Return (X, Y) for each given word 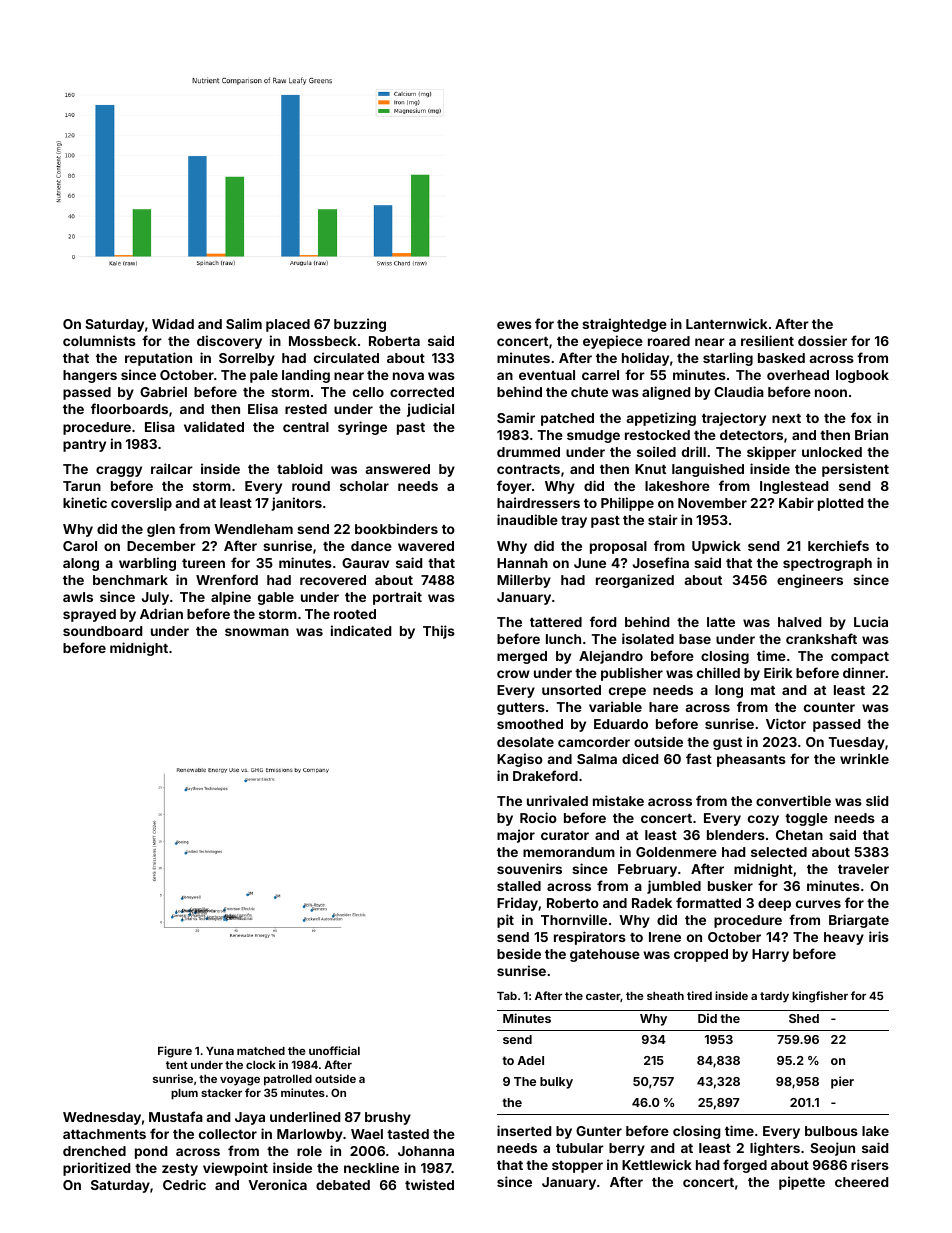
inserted (524, 1130)
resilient (767, 340)
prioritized (96, 1169)
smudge (593, 436)
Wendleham (253, 529)
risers (870, 1164)
